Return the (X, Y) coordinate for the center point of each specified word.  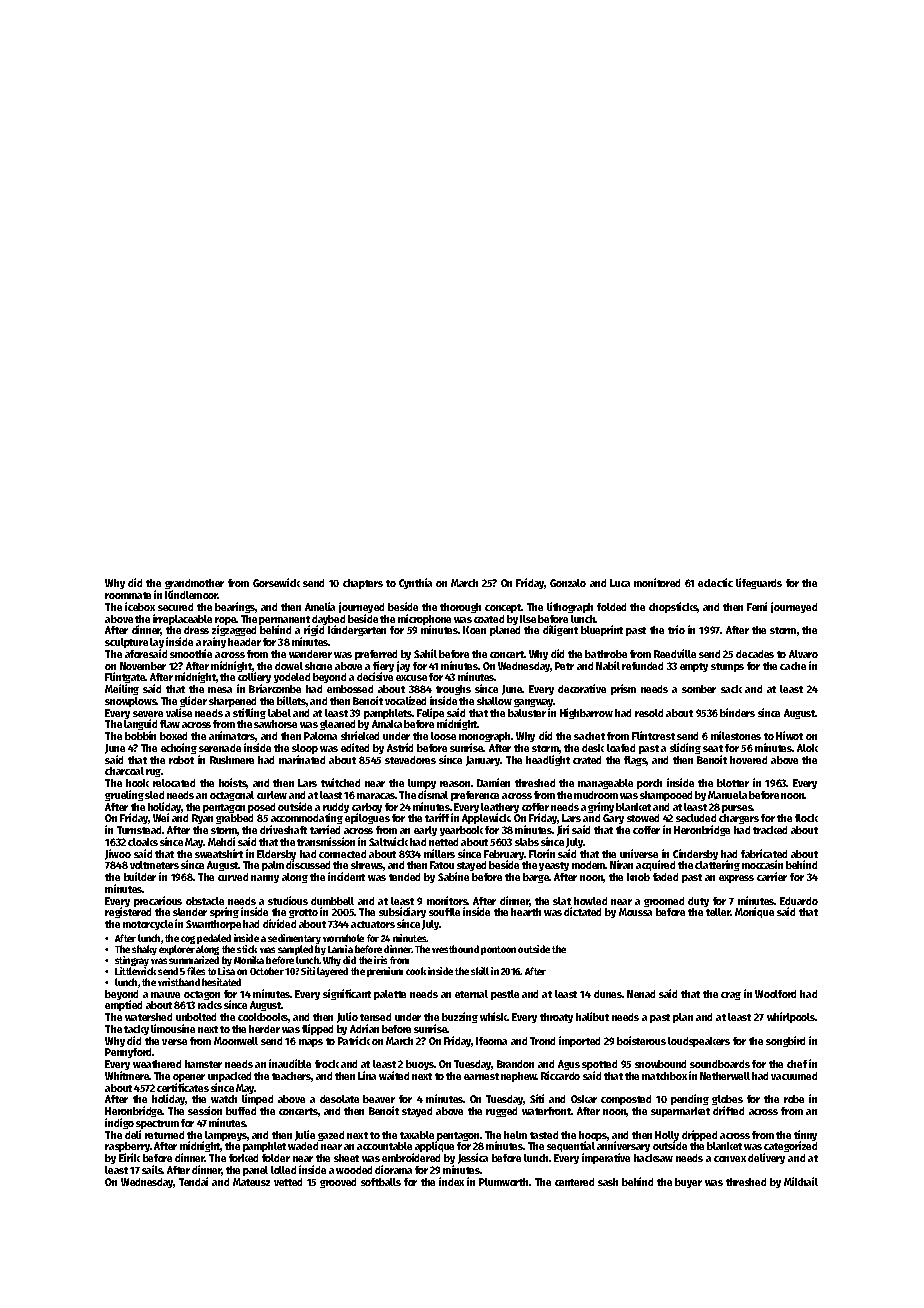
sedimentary (294, 940)
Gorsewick (276, 582)
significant (347, 994)
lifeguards (759, 583)
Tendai (193, 1181)
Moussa (635, 912)
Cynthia (415, 583)
